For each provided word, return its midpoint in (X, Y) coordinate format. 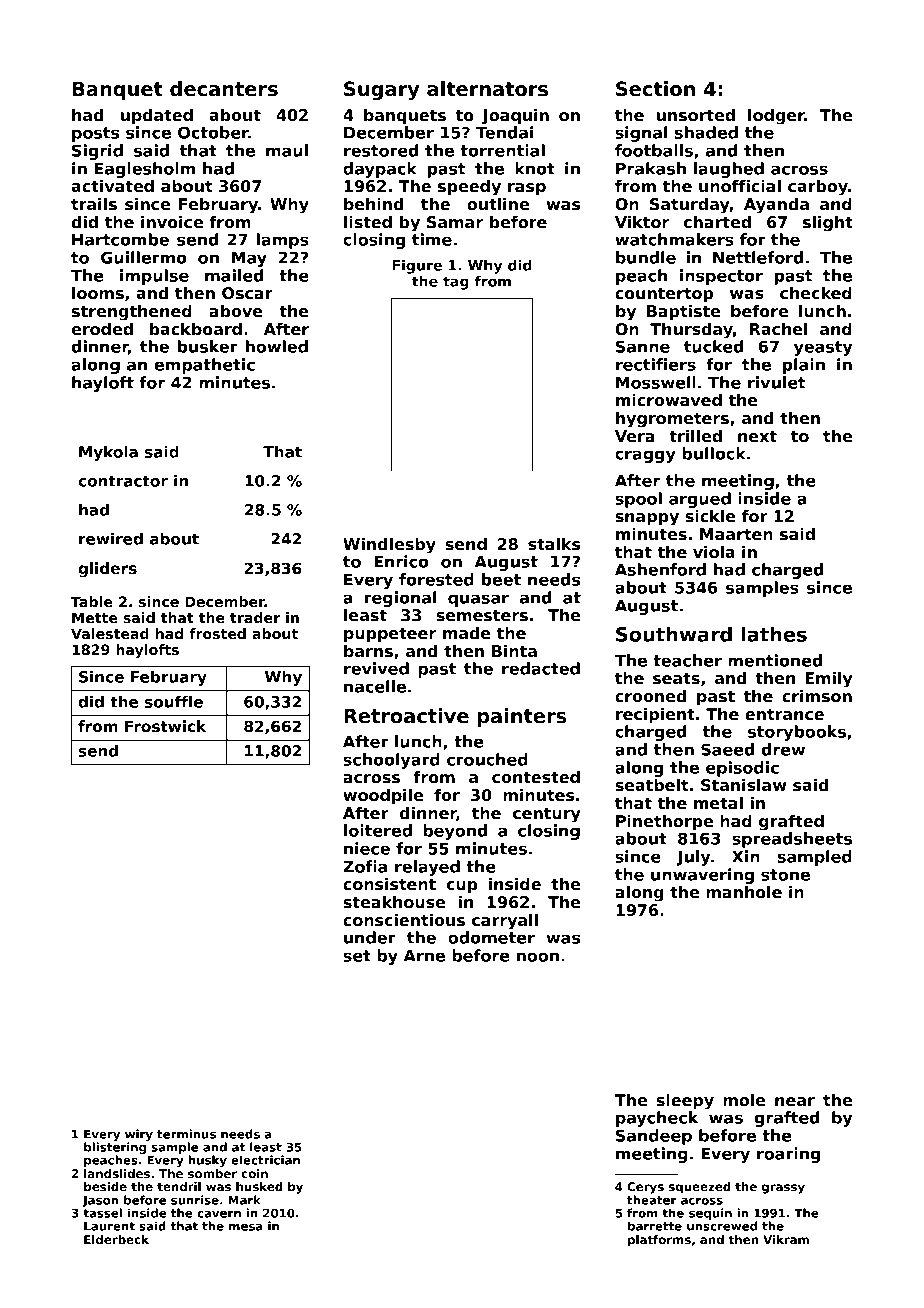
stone (785, 875)
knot (535, 168)
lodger (776, 117)
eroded (102, 329)
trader (255, 617)
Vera (635, 436)
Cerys (645, 1188)
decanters (224, 89)
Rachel (779, 329)
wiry (139, 1135)
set (357, 956)
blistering (115, 1148)
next (757, 436)
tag (456, 283)
